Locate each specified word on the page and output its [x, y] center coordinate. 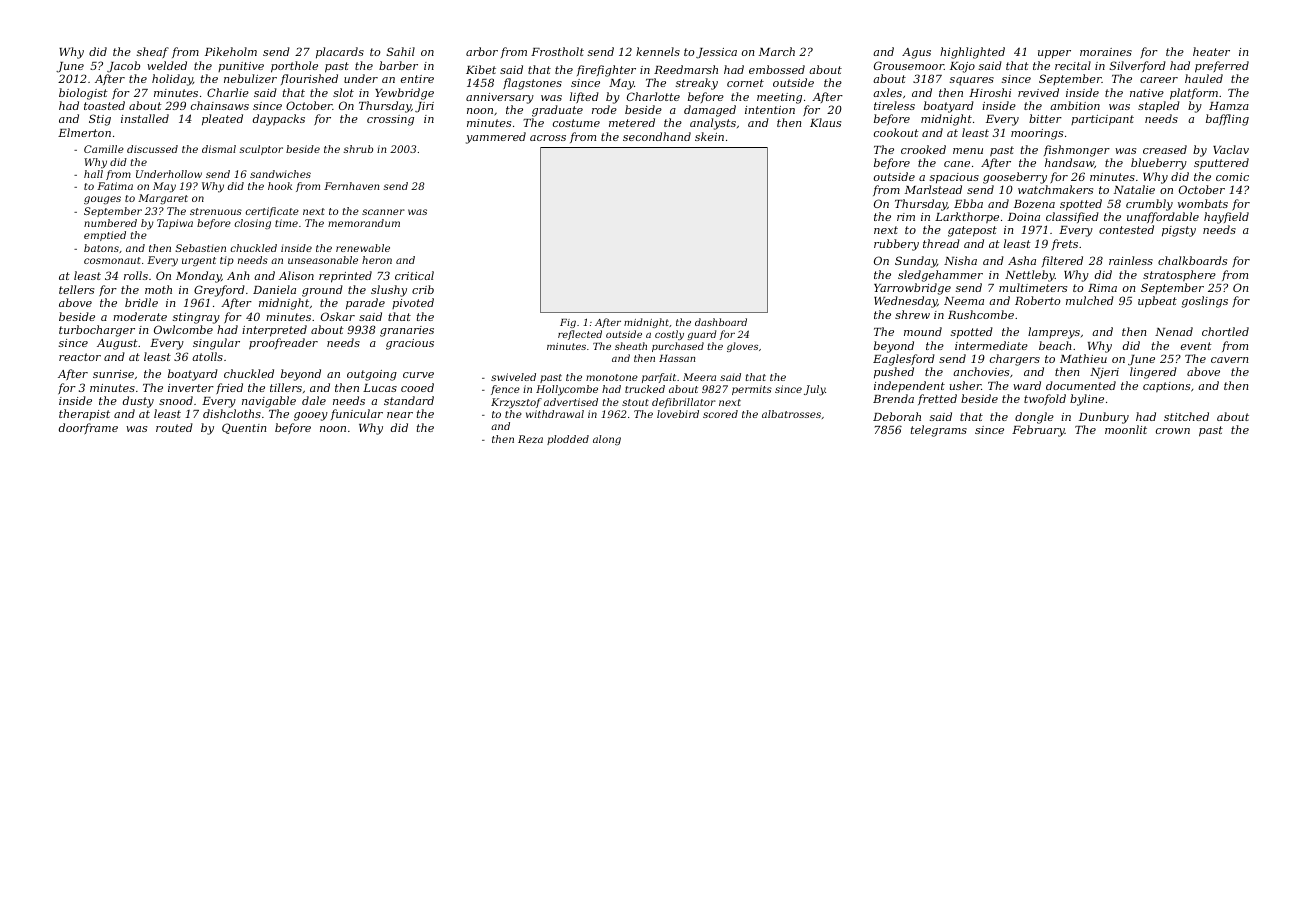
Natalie [1134, 189]
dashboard [721, 322]
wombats [1203, 203]
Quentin [244, 428]
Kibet [481, 69]
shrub [358, 149]
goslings [1205, 302]
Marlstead [933, 189]
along [607, 440]
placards [340, 53]
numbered [110, 223]
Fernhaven [351, 186]
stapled [1159, 107]
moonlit [1126, 429]
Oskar [338, 316]
